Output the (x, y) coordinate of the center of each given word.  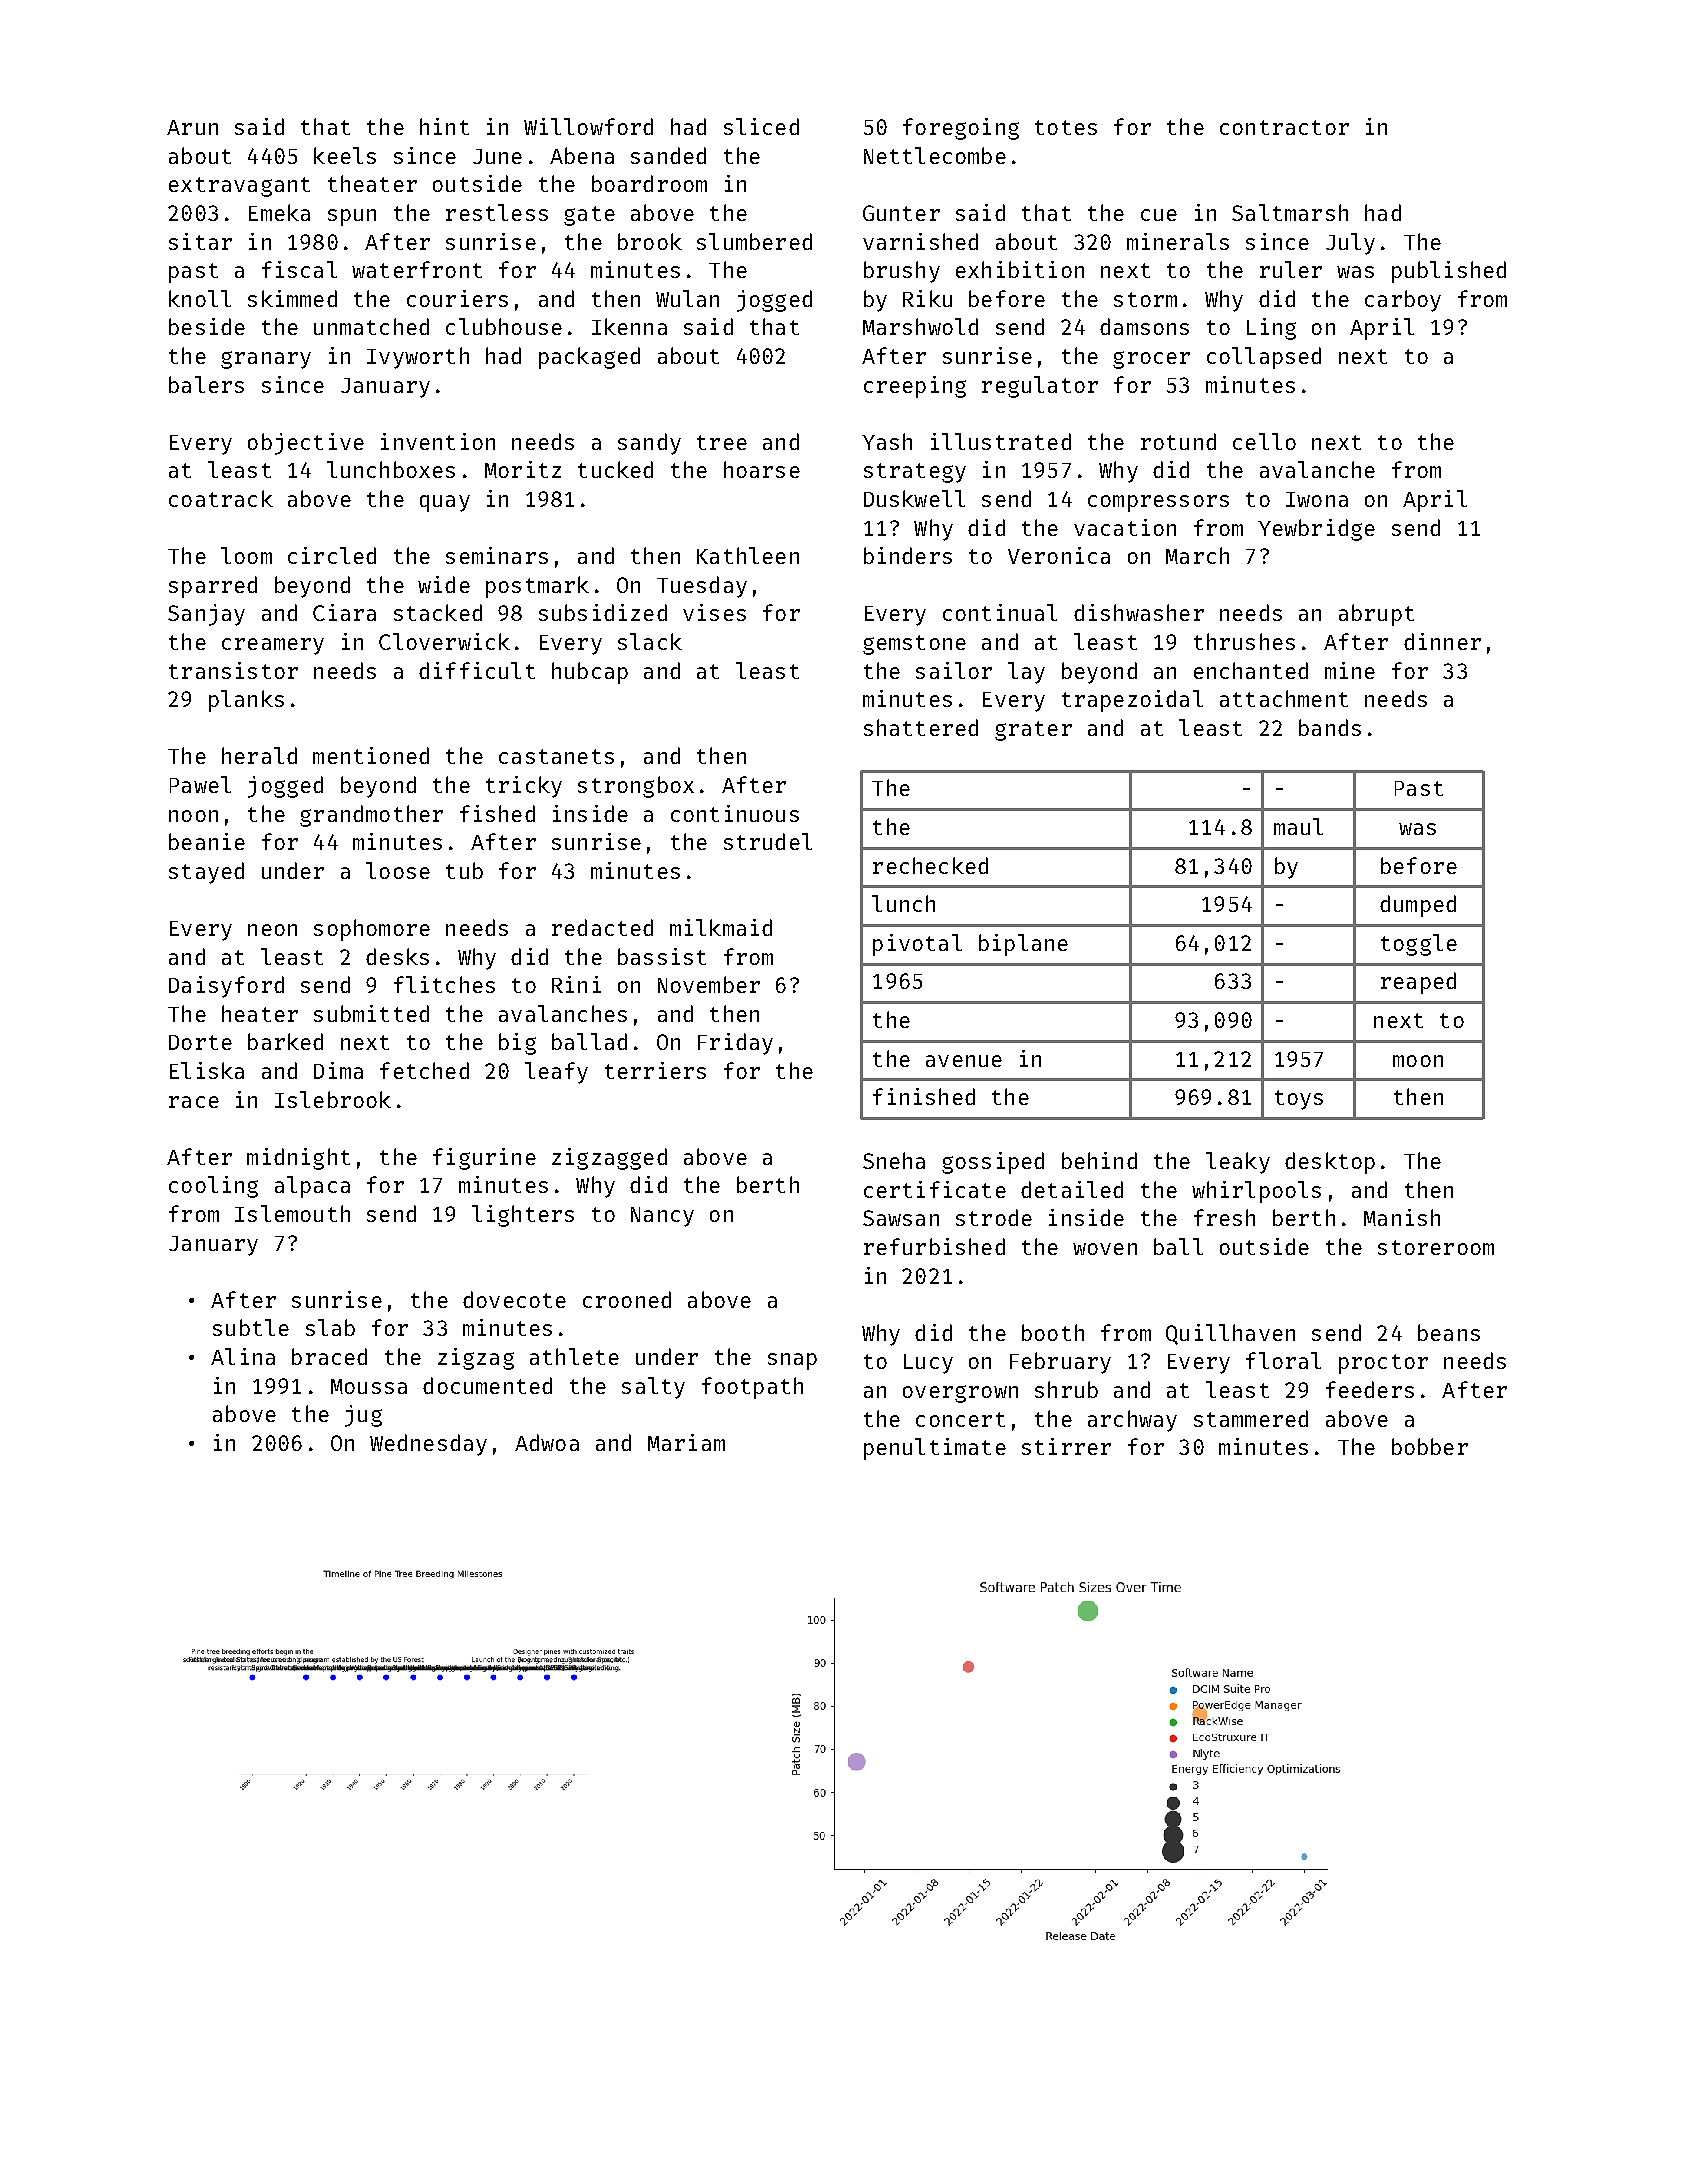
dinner (1442, 641)
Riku (927, 298)
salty (653, 1388)
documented (487, 1385)
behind (1099, 1160)
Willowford (588, 126)
